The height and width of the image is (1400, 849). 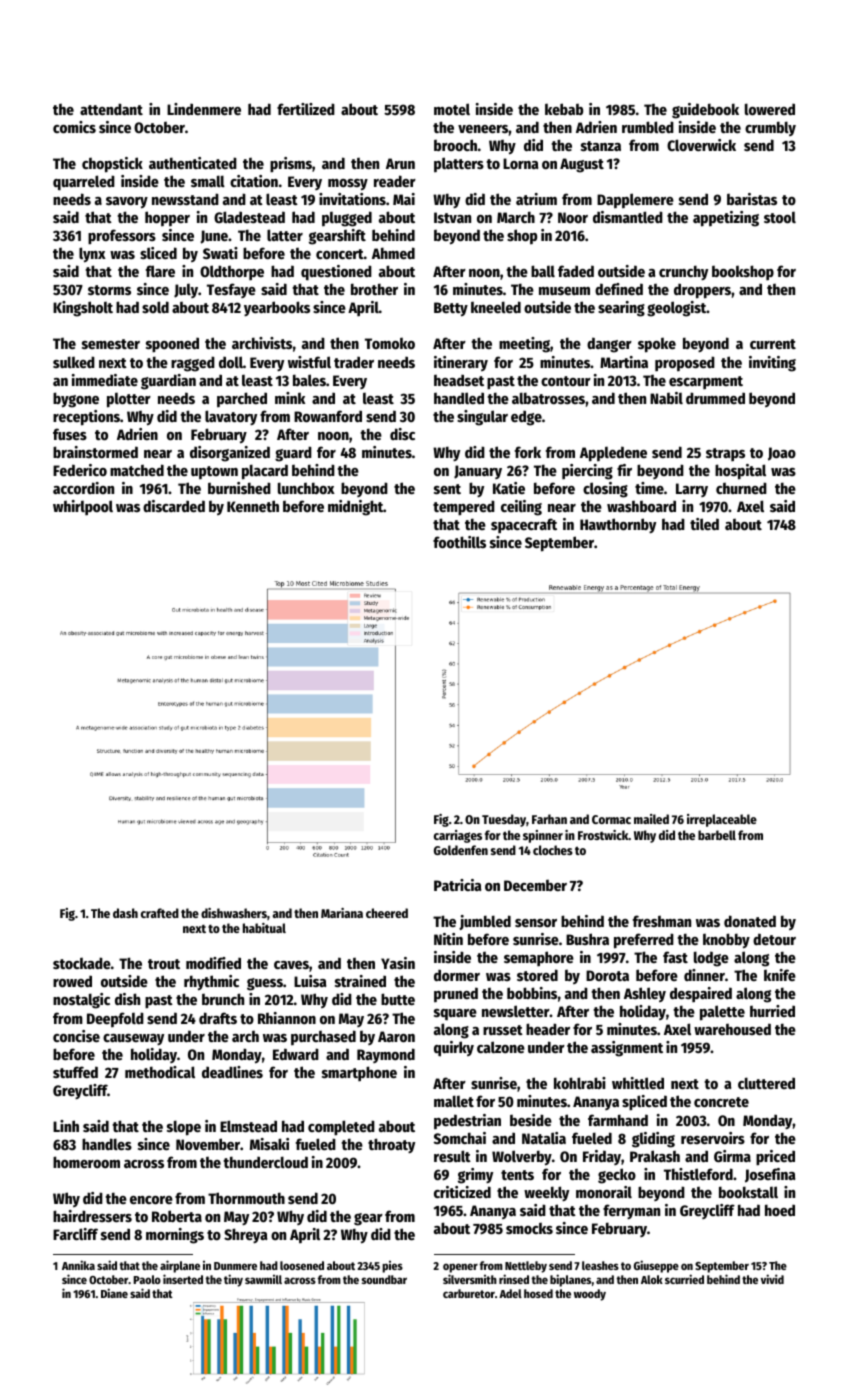 What do you see at coordinates (459, 542) in the image?
I see `foothills` at bounding box center [459, 542].
